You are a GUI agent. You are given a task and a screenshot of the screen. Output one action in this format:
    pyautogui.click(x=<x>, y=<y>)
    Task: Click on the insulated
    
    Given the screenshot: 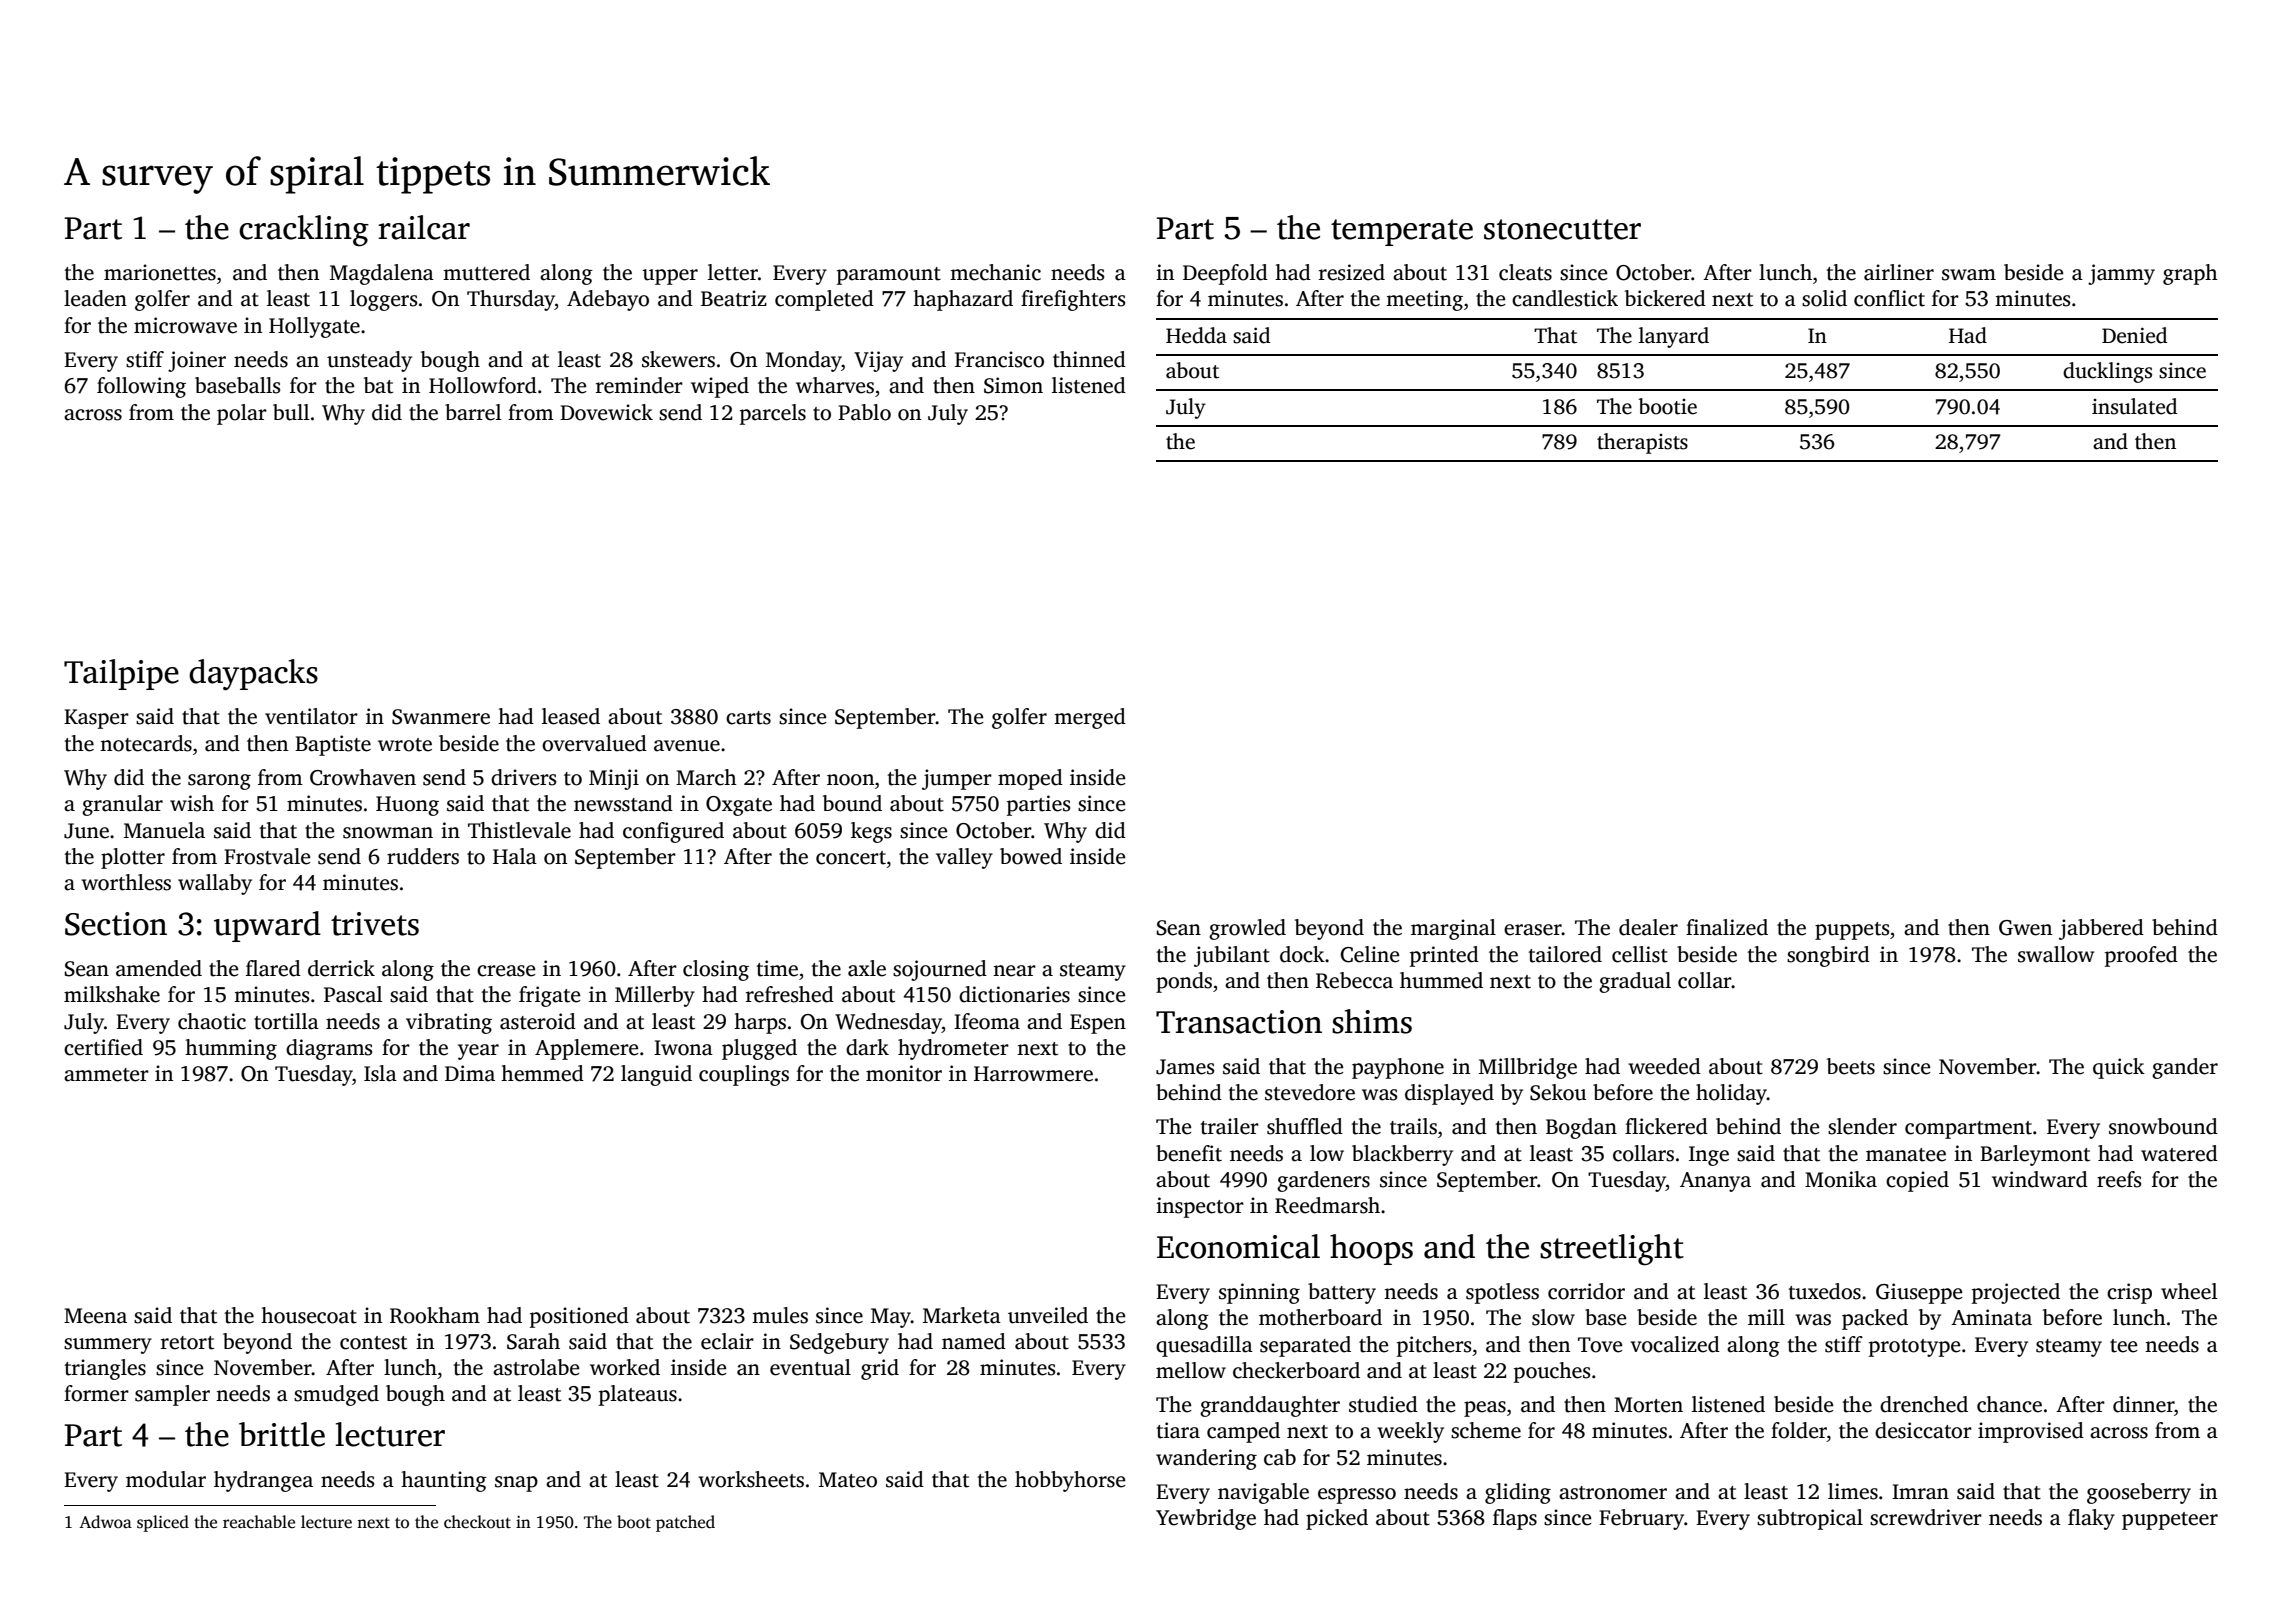 What is the action you would take?
    pyautogui.click(x=2134, y=406)
